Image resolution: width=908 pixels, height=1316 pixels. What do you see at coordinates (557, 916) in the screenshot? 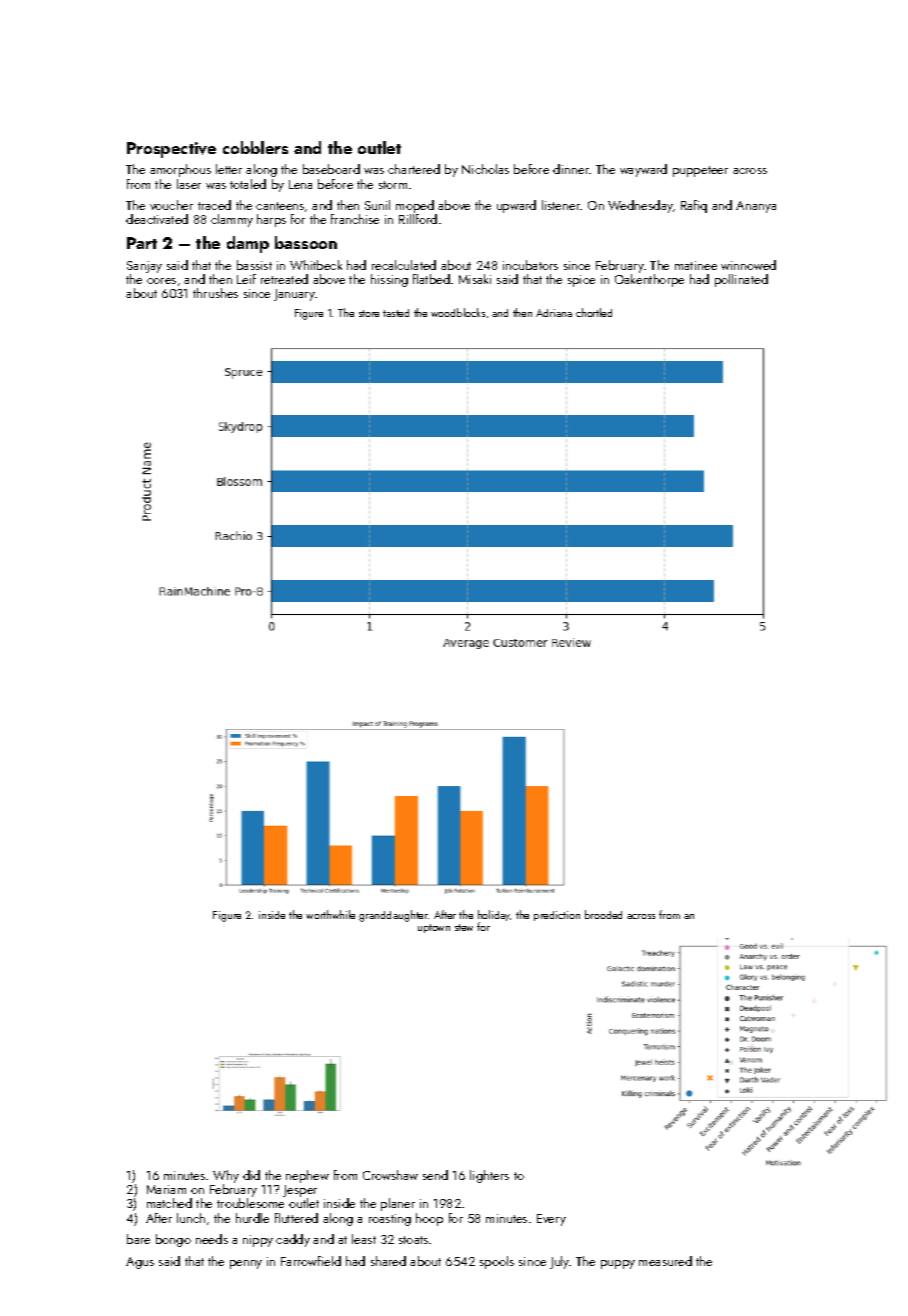
I see `prediction` at bounding box center [557, 916].
